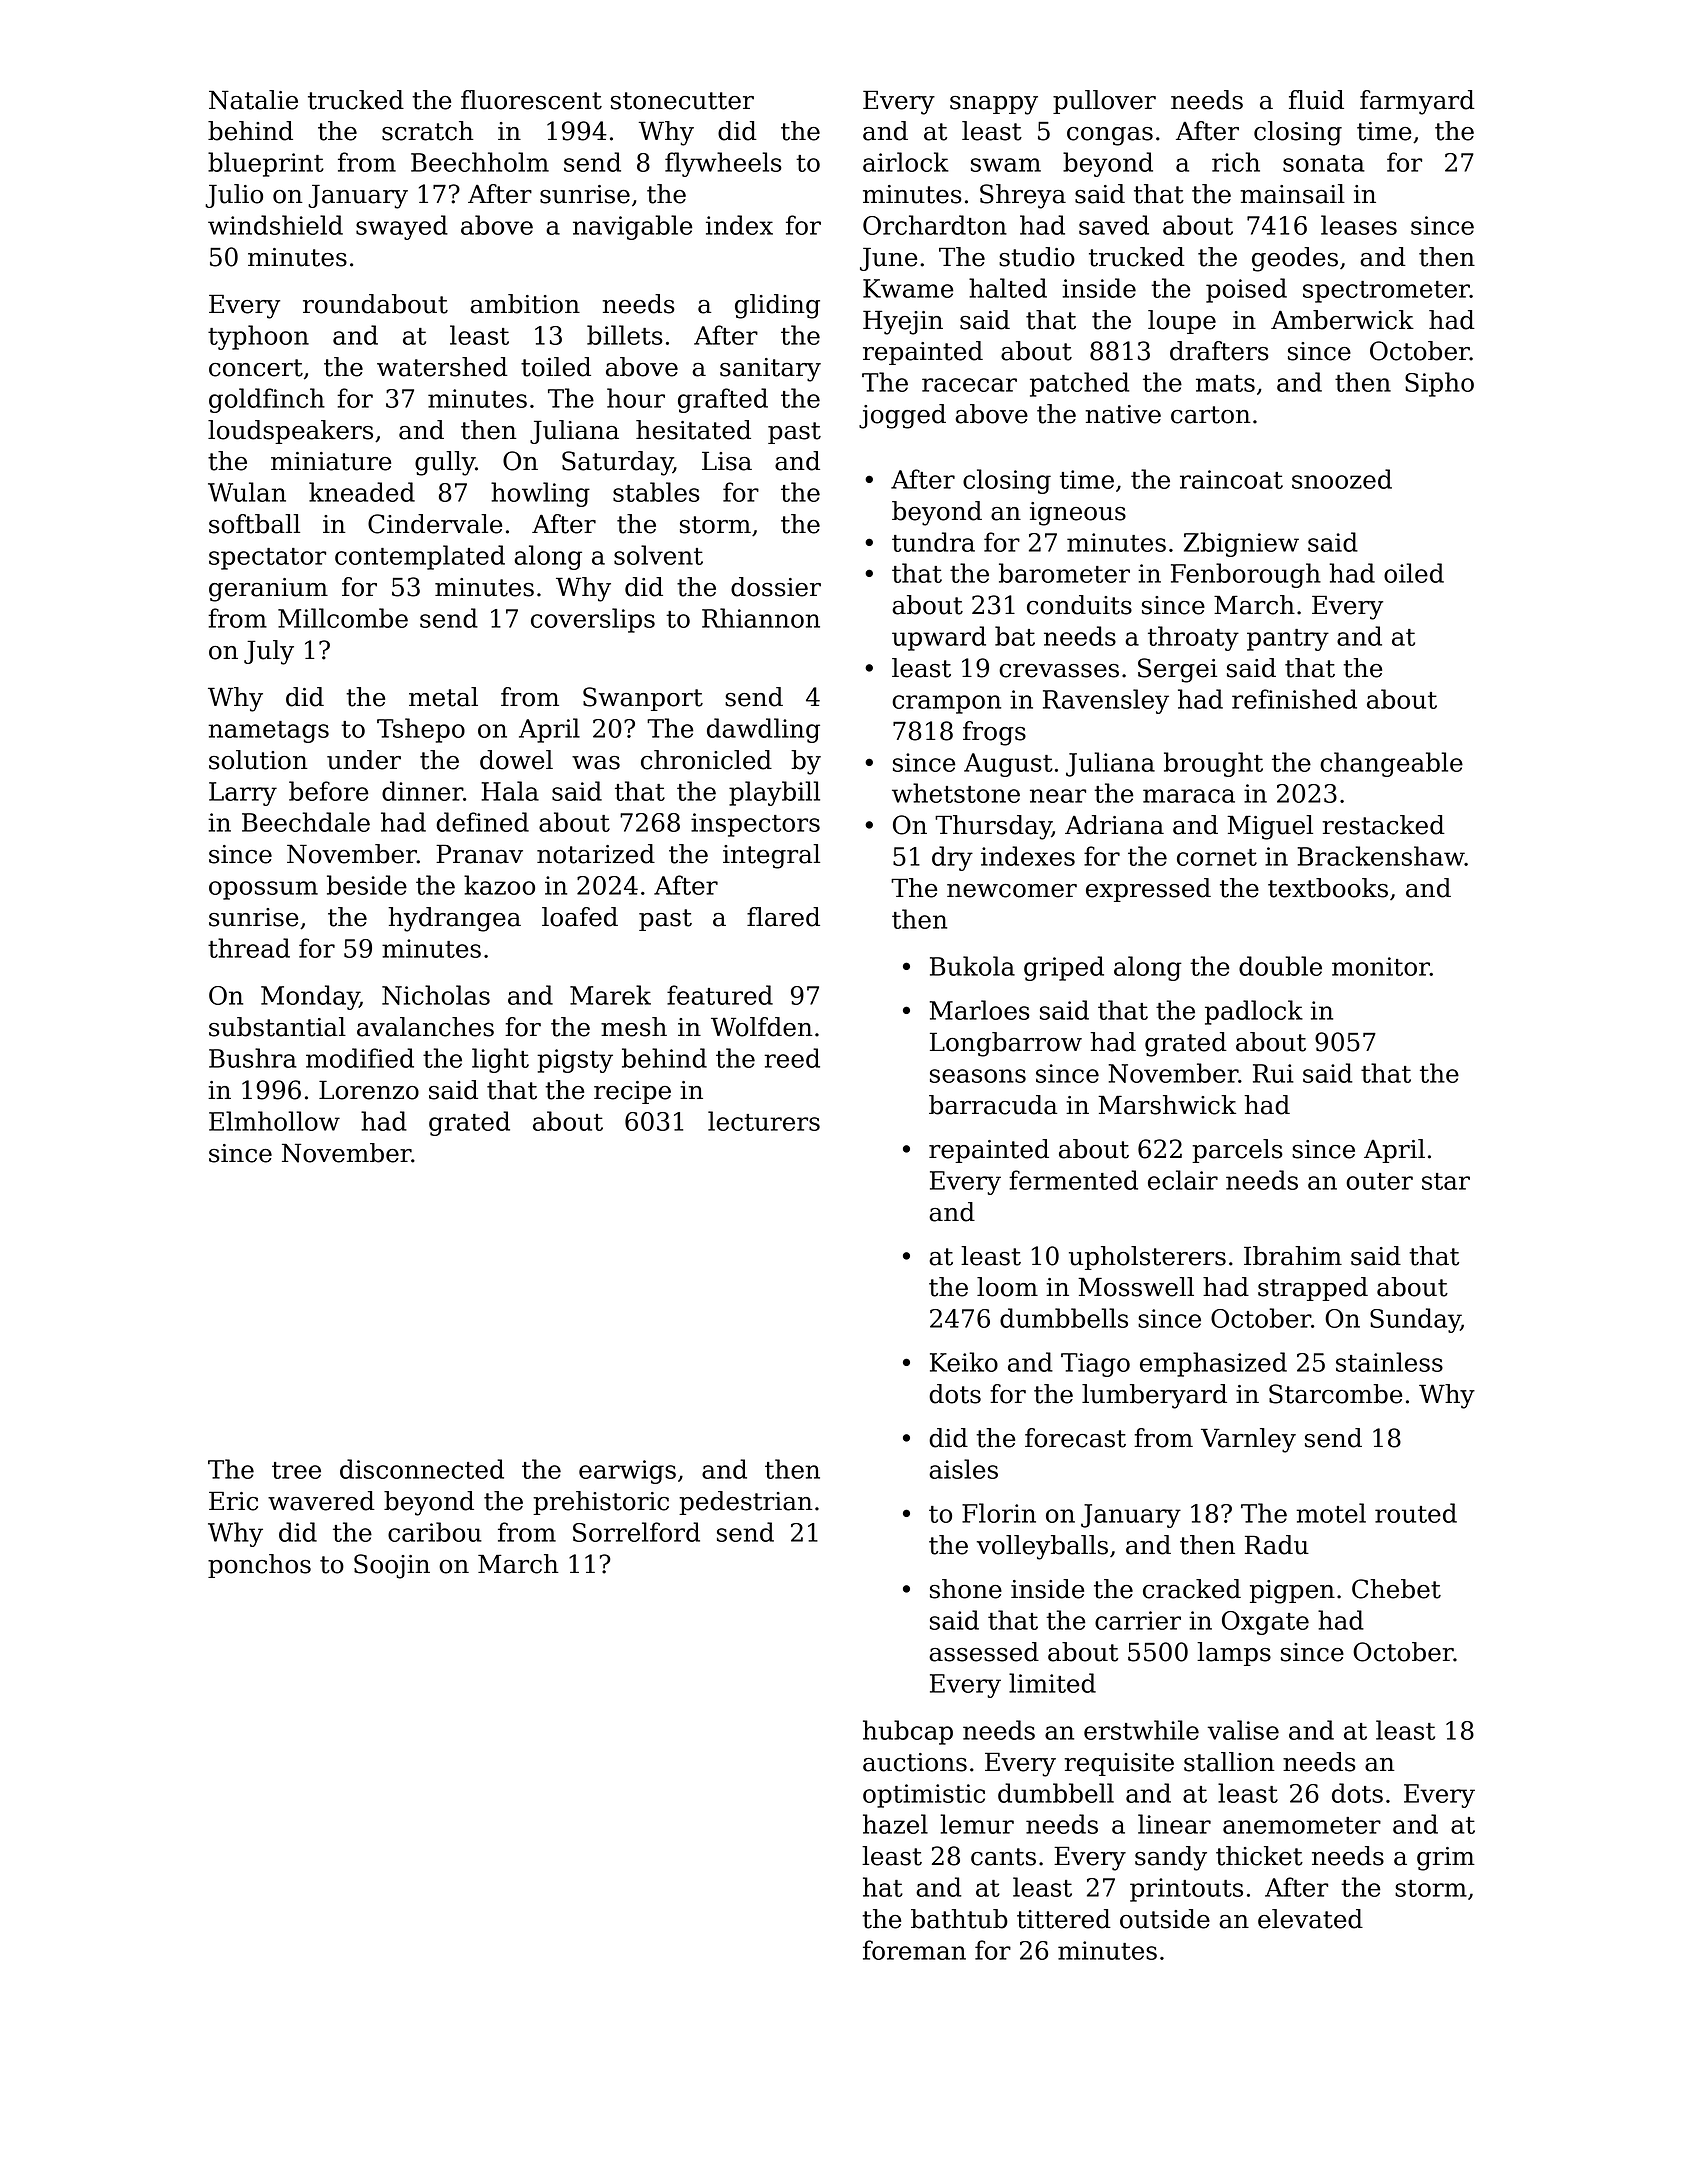 This image has height=2178, width=1683. Describe the element at coordinates (1417, 102) in the image. I see `farmyard` at that location.
